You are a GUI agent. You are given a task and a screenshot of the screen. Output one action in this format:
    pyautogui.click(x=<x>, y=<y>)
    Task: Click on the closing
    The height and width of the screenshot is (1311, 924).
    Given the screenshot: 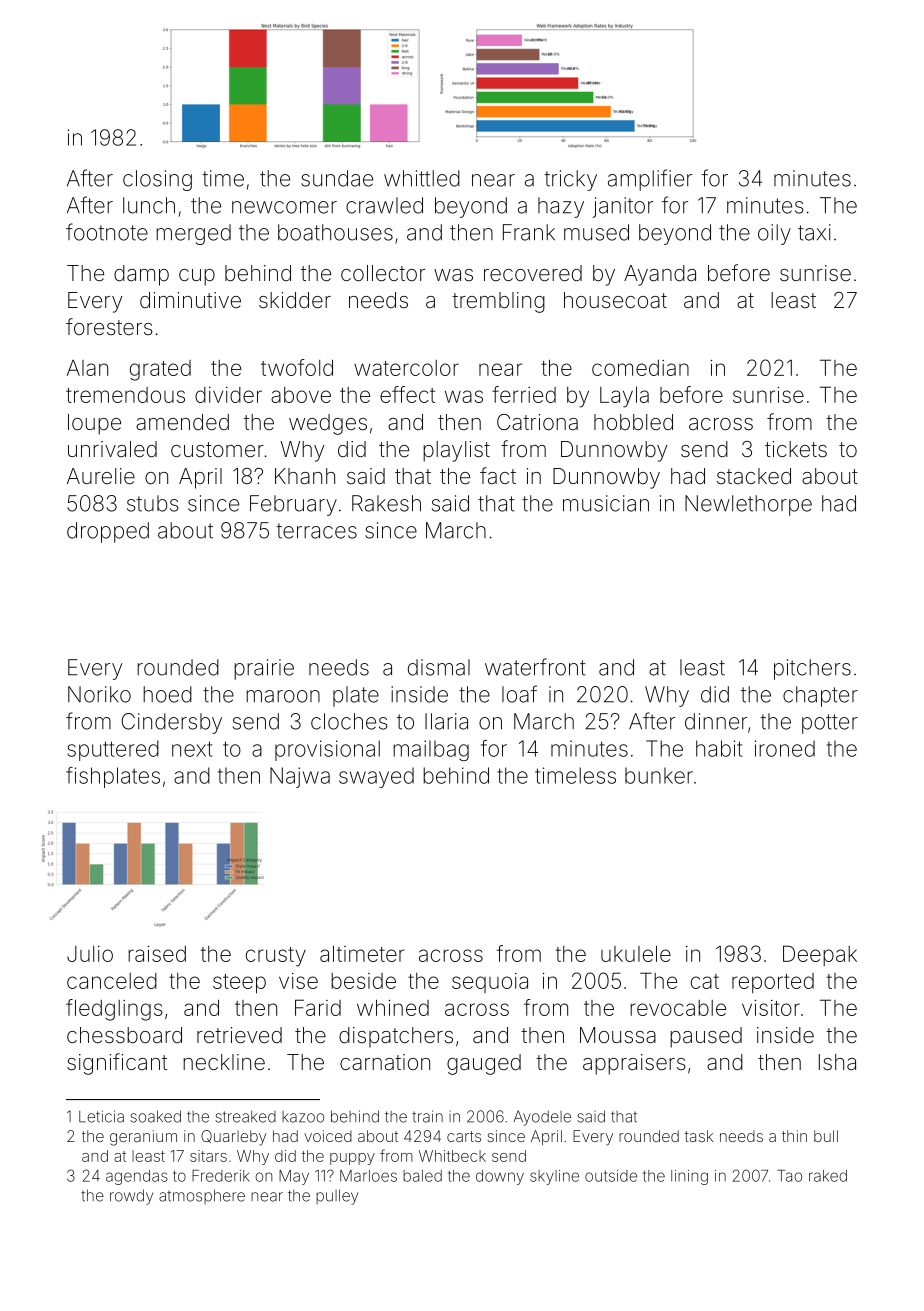 What is the action you would take?
    pyautogui.click(x=157, y=180)
